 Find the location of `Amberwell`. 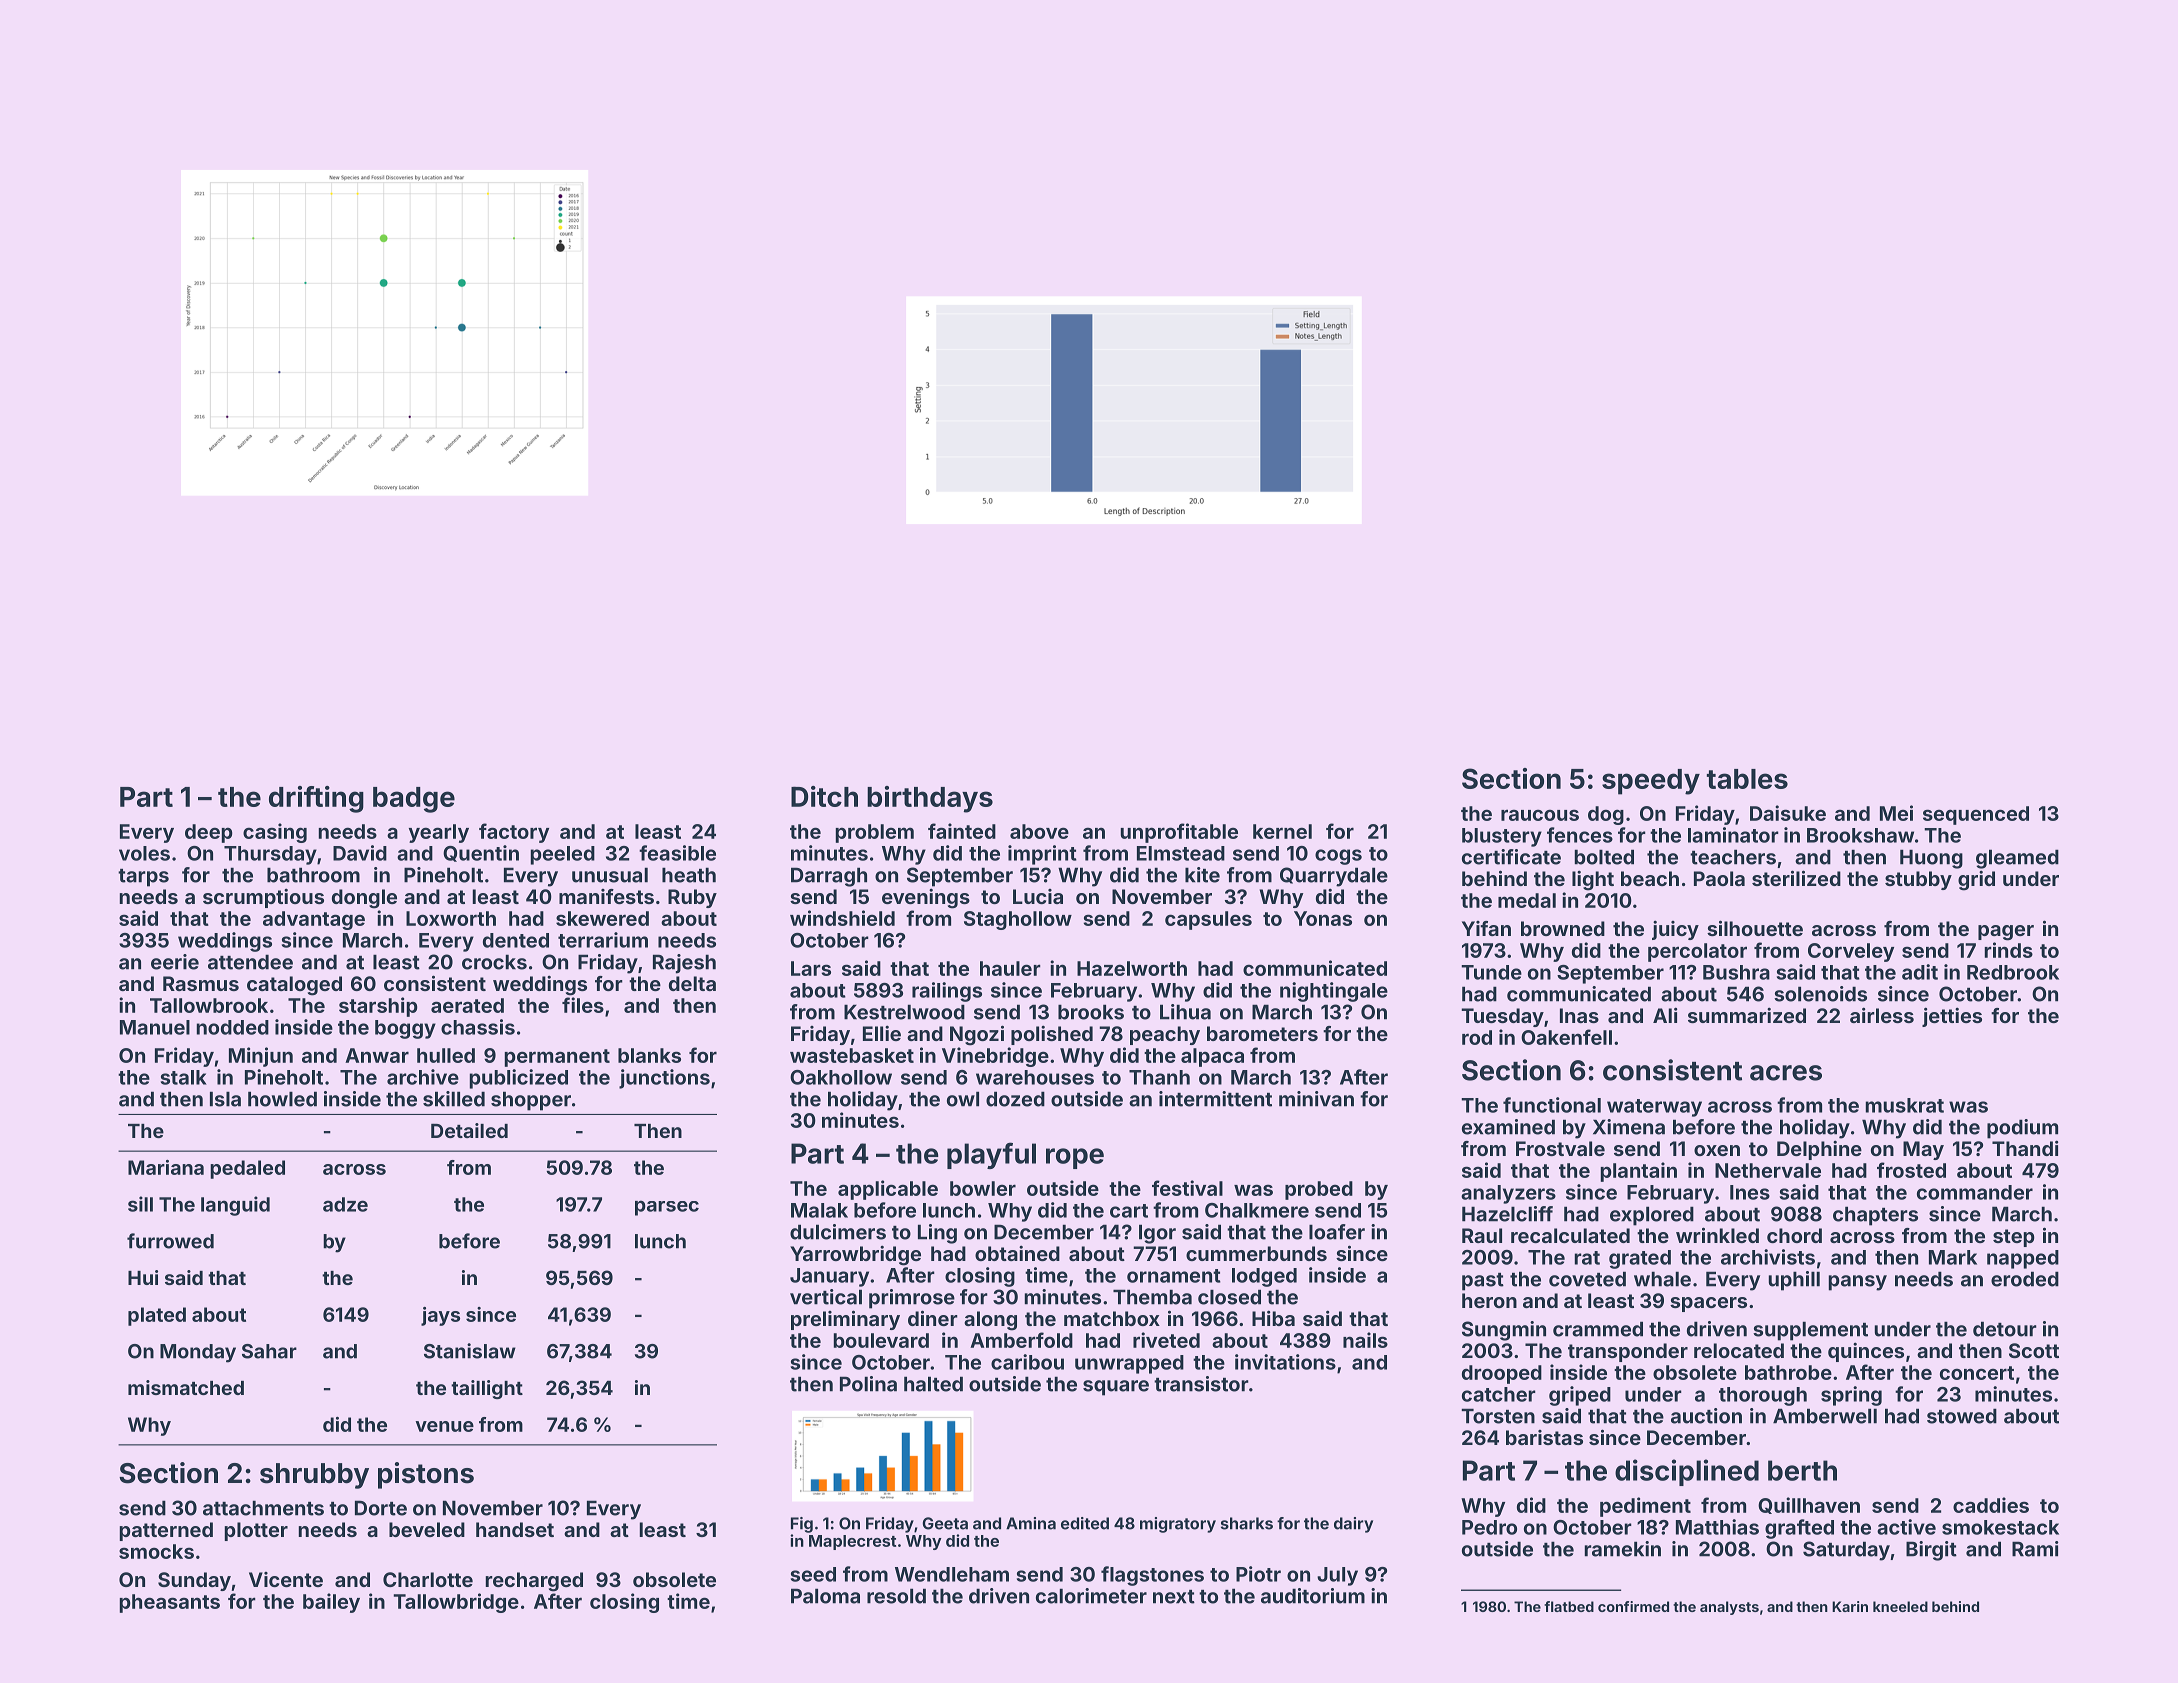

Amberwell is located at coordinates (1825, 1416).
